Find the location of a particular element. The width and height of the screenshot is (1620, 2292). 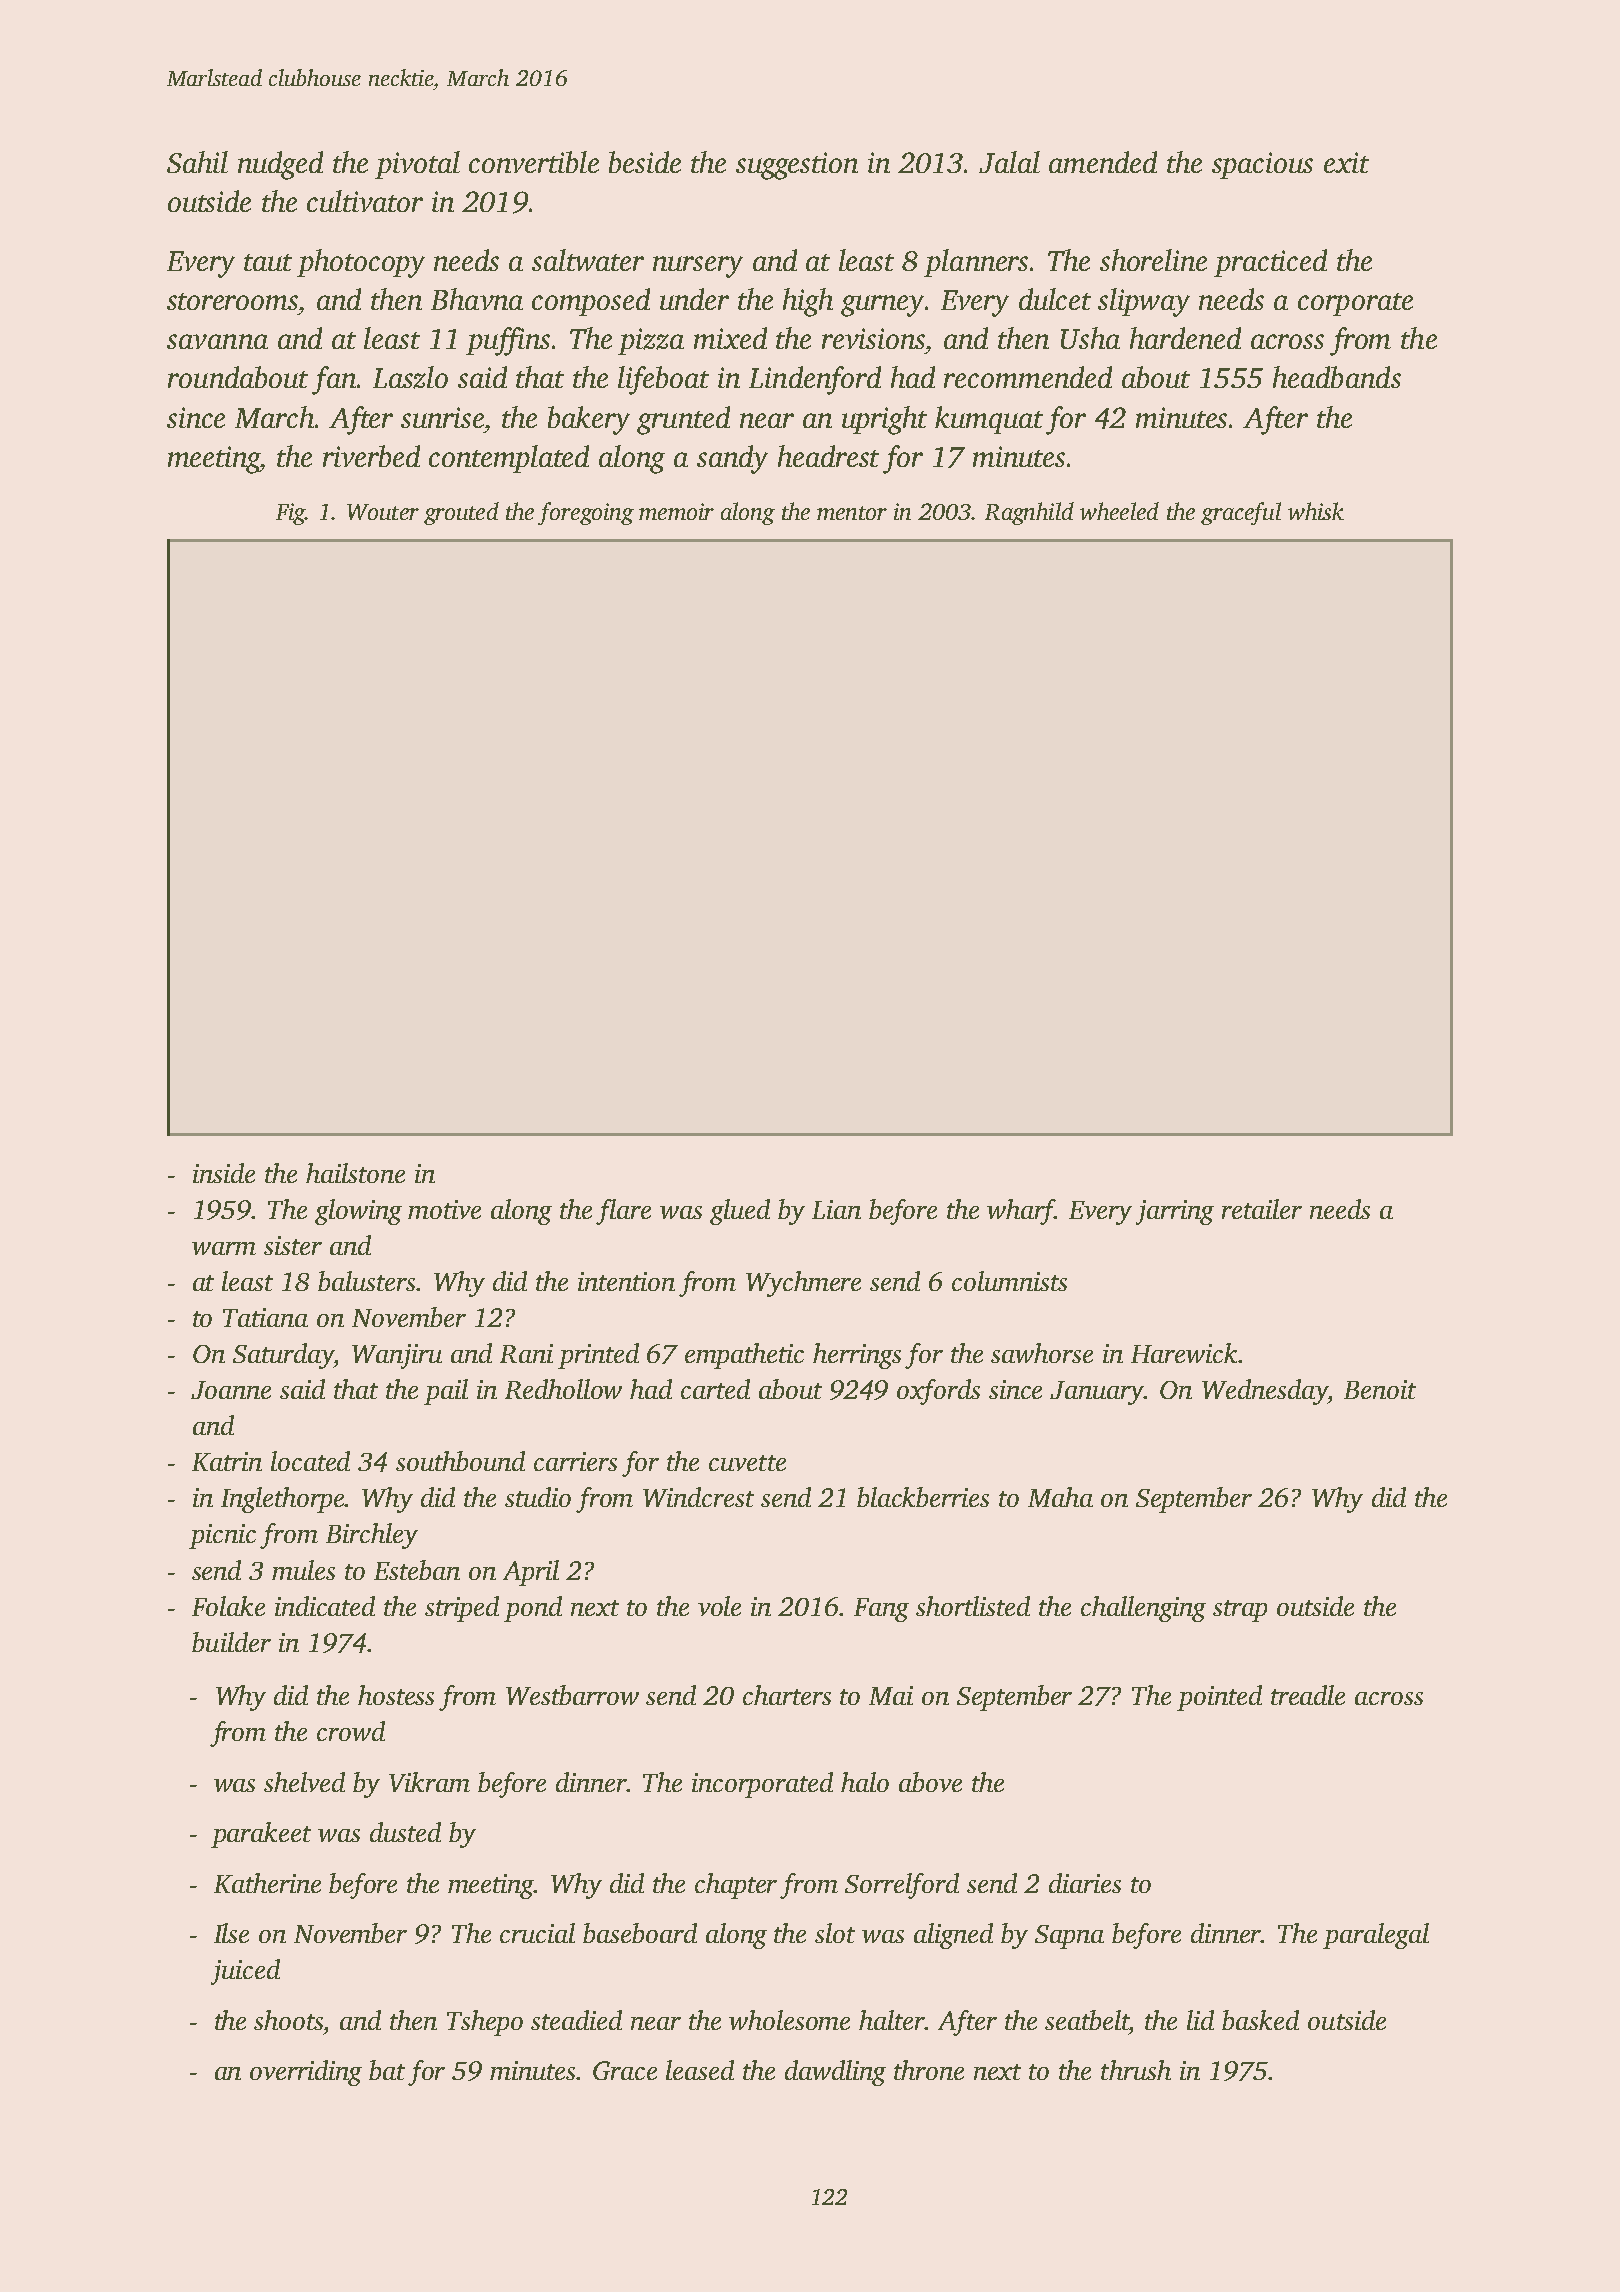

hailstone is located at coordinates (355, 1173).
